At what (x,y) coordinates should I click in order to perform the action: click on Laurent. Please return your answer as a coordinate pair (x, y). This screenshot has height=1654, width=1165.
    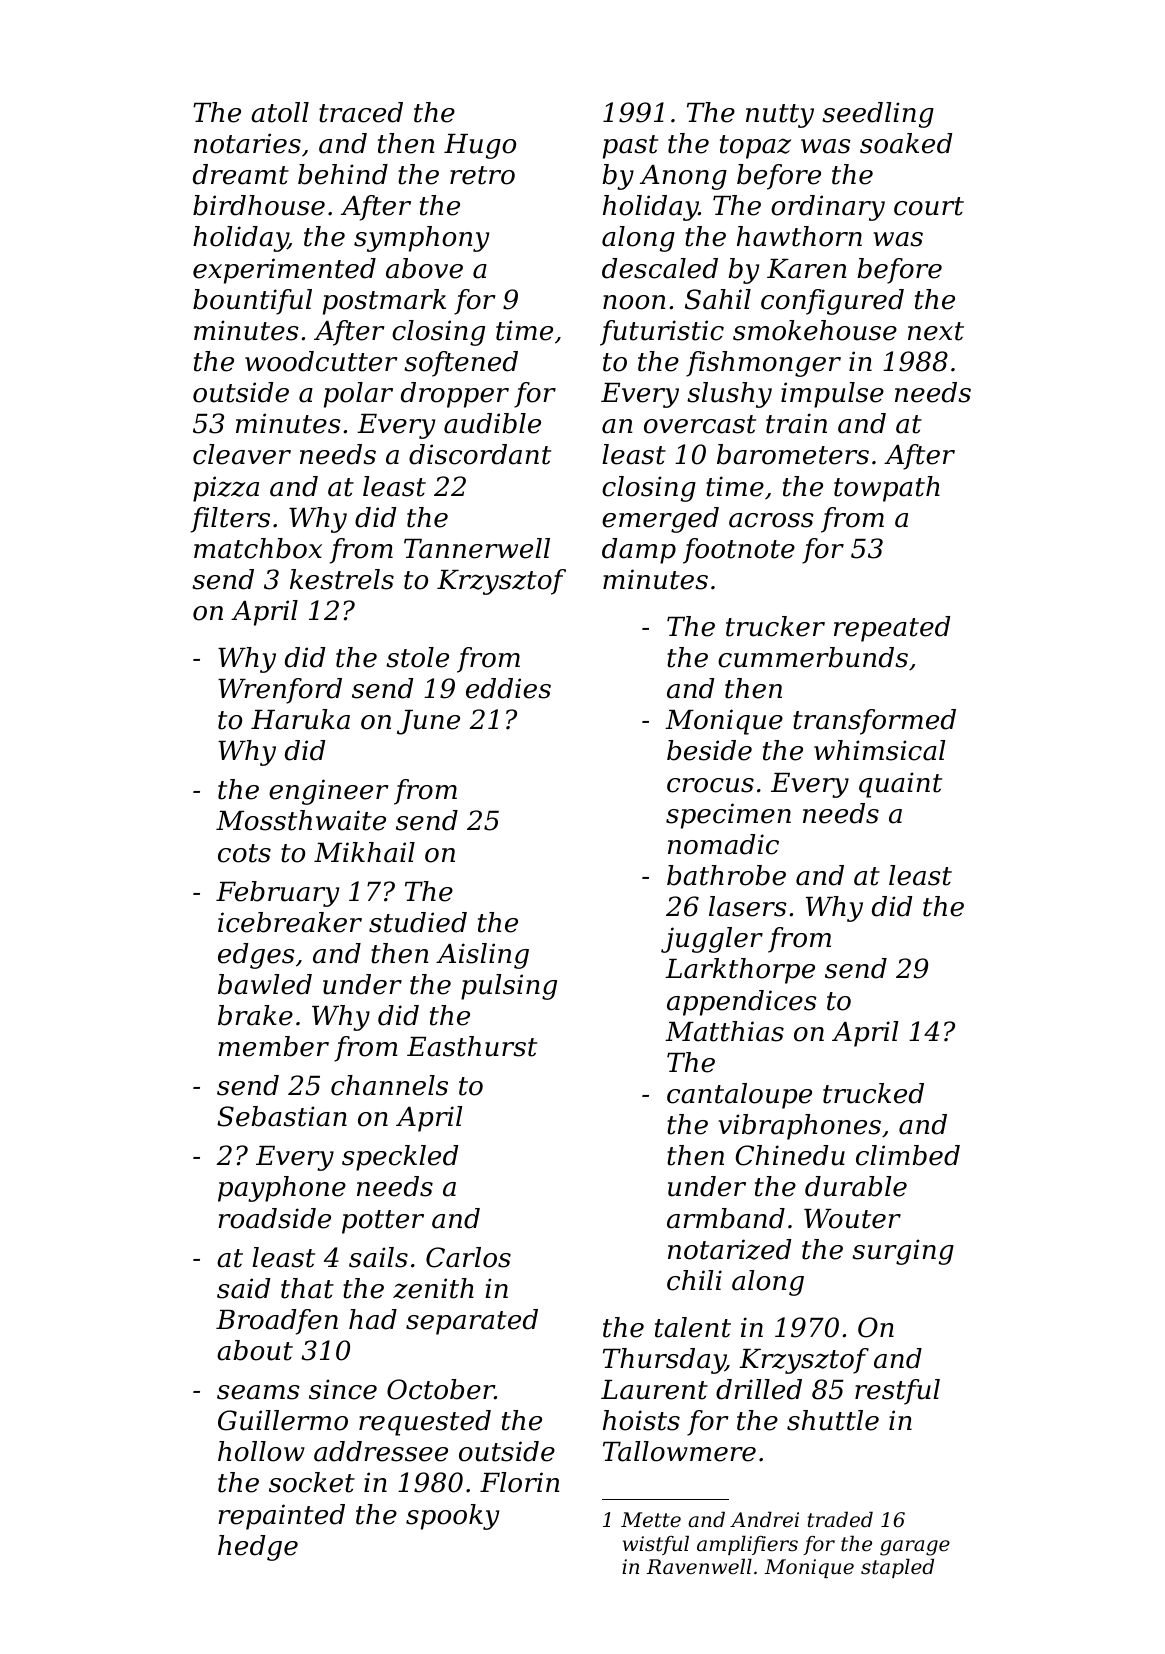
    Looking at the image, I should click on (654, 1390).
